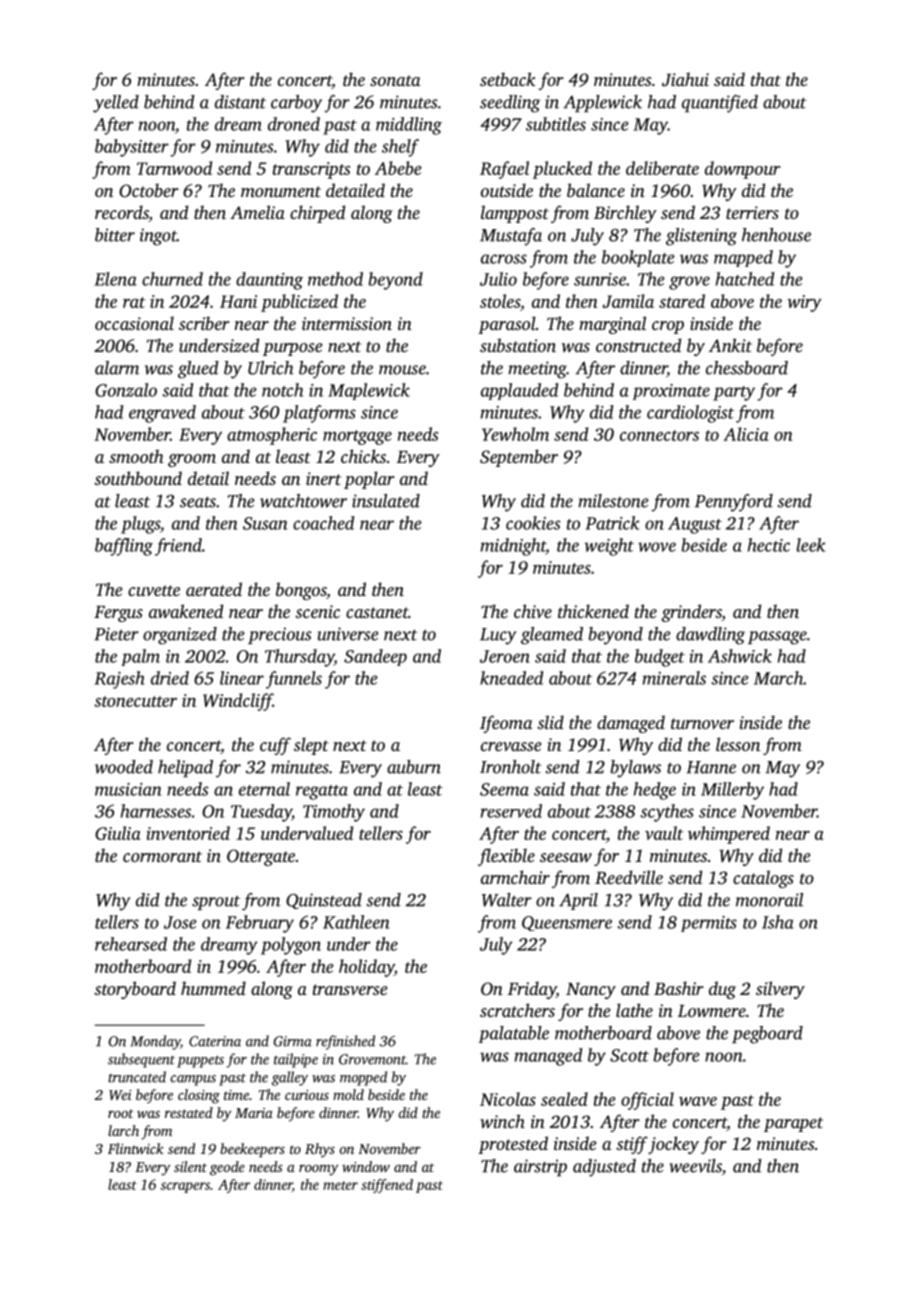 The width and height of the screenshot is (924, 1311). I want to click on geode, so click(227, 1168).
